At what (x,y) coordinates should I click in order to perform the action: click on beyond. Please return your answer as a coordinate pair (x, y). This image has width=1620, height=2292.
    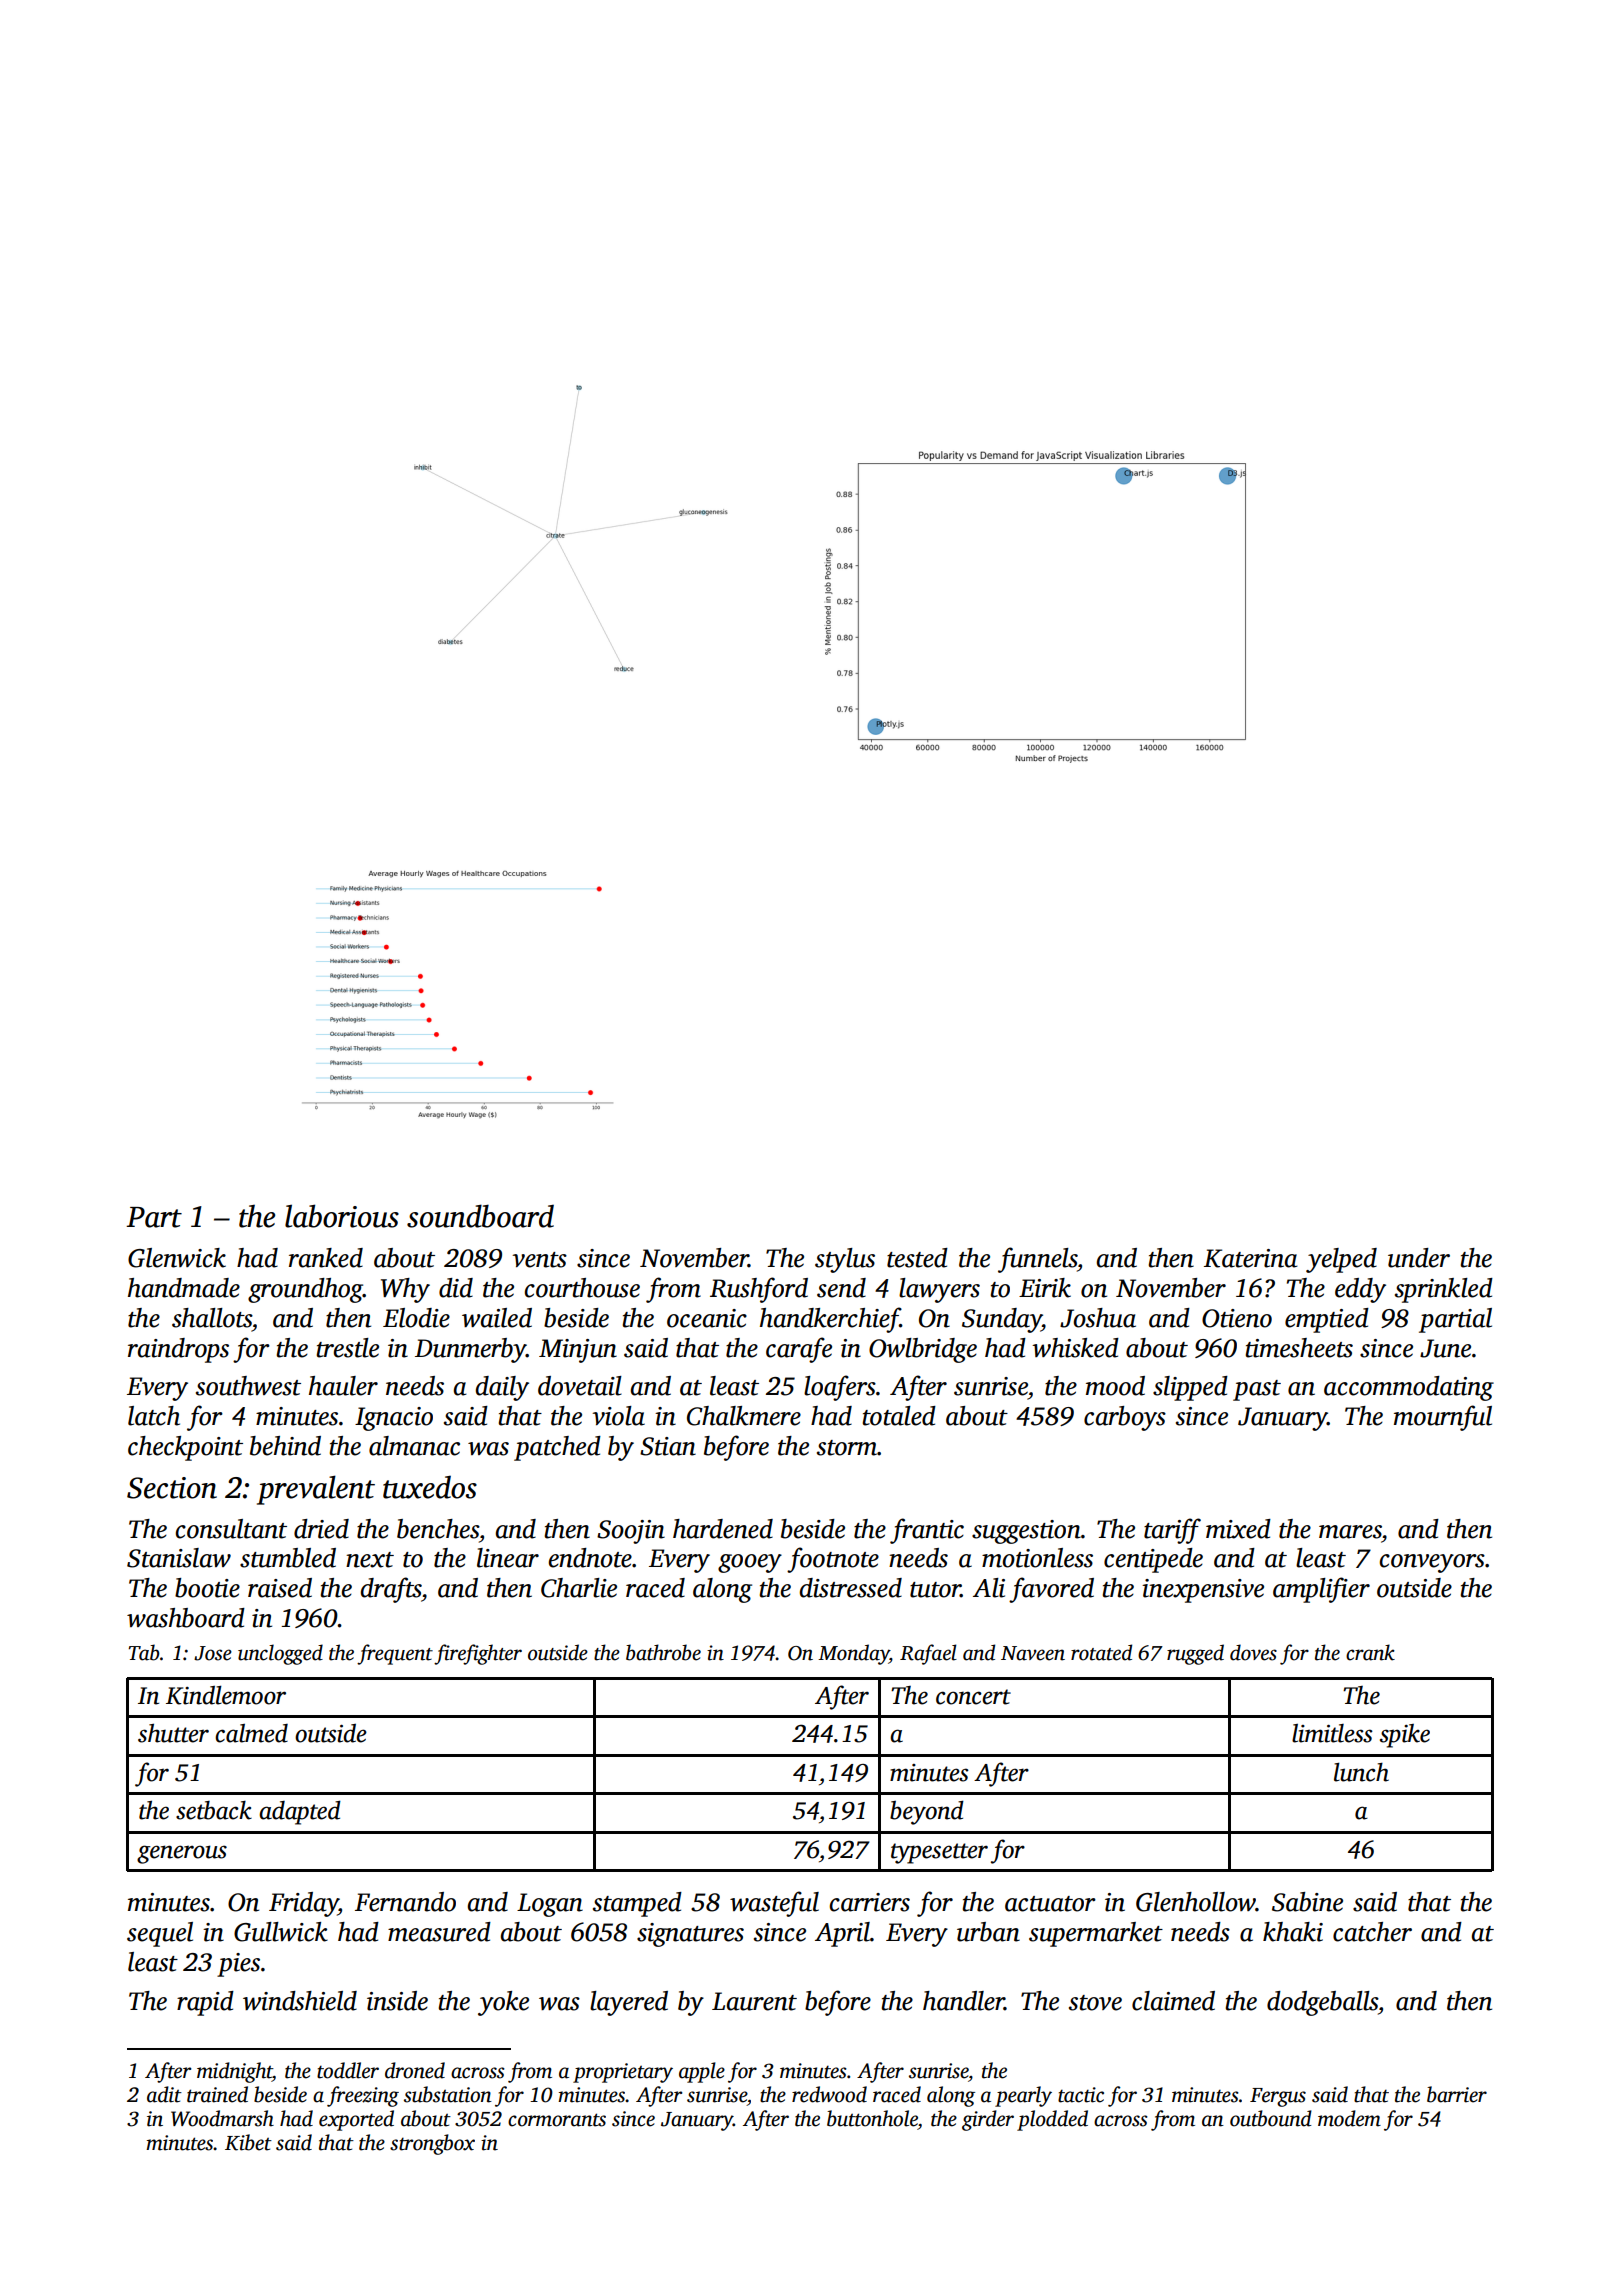
    Looking at the image, I should click on (927, 1812).
